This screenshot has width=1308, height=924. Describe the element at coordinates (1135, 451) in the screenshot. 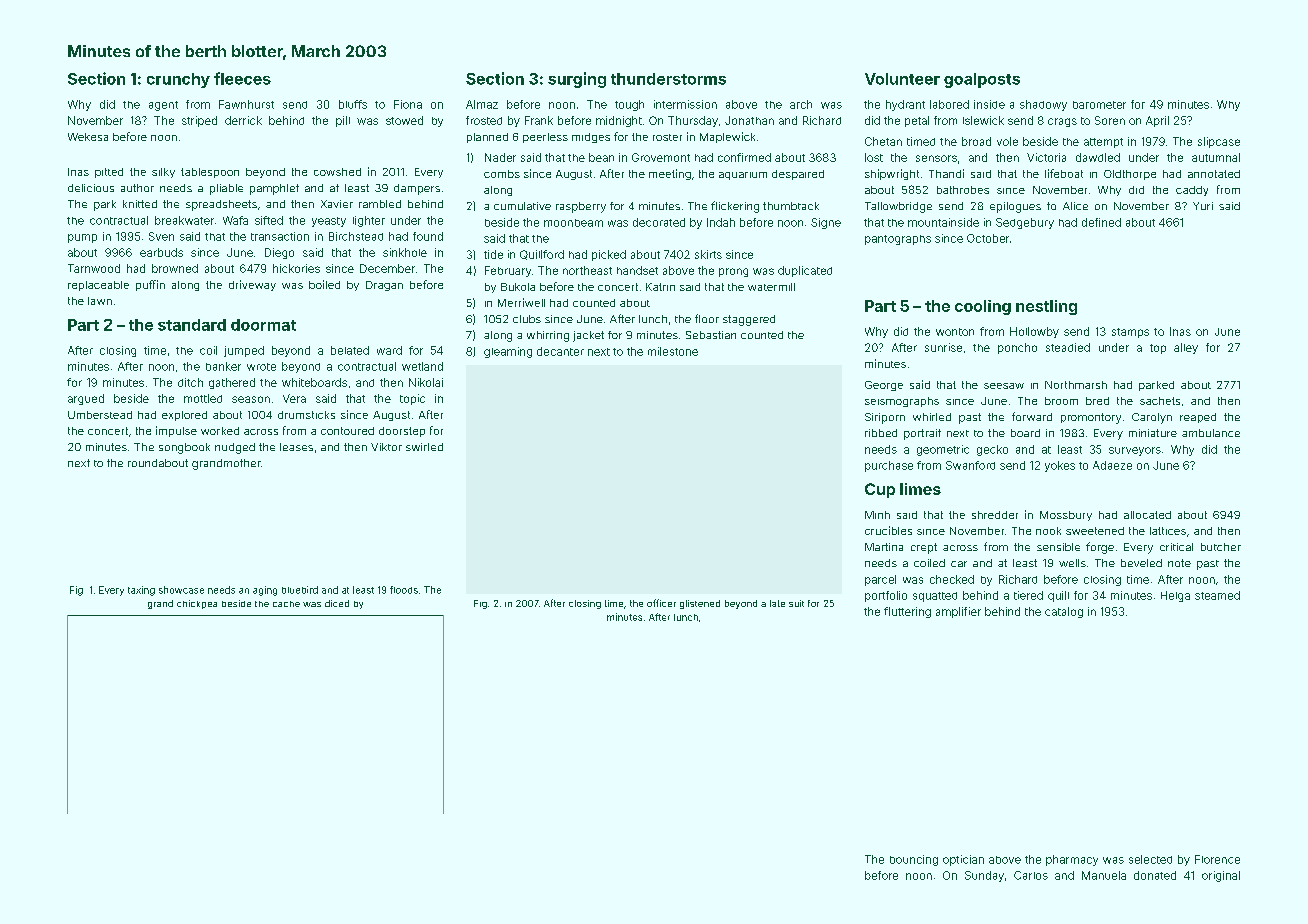

I see `surveyors` at that location.
